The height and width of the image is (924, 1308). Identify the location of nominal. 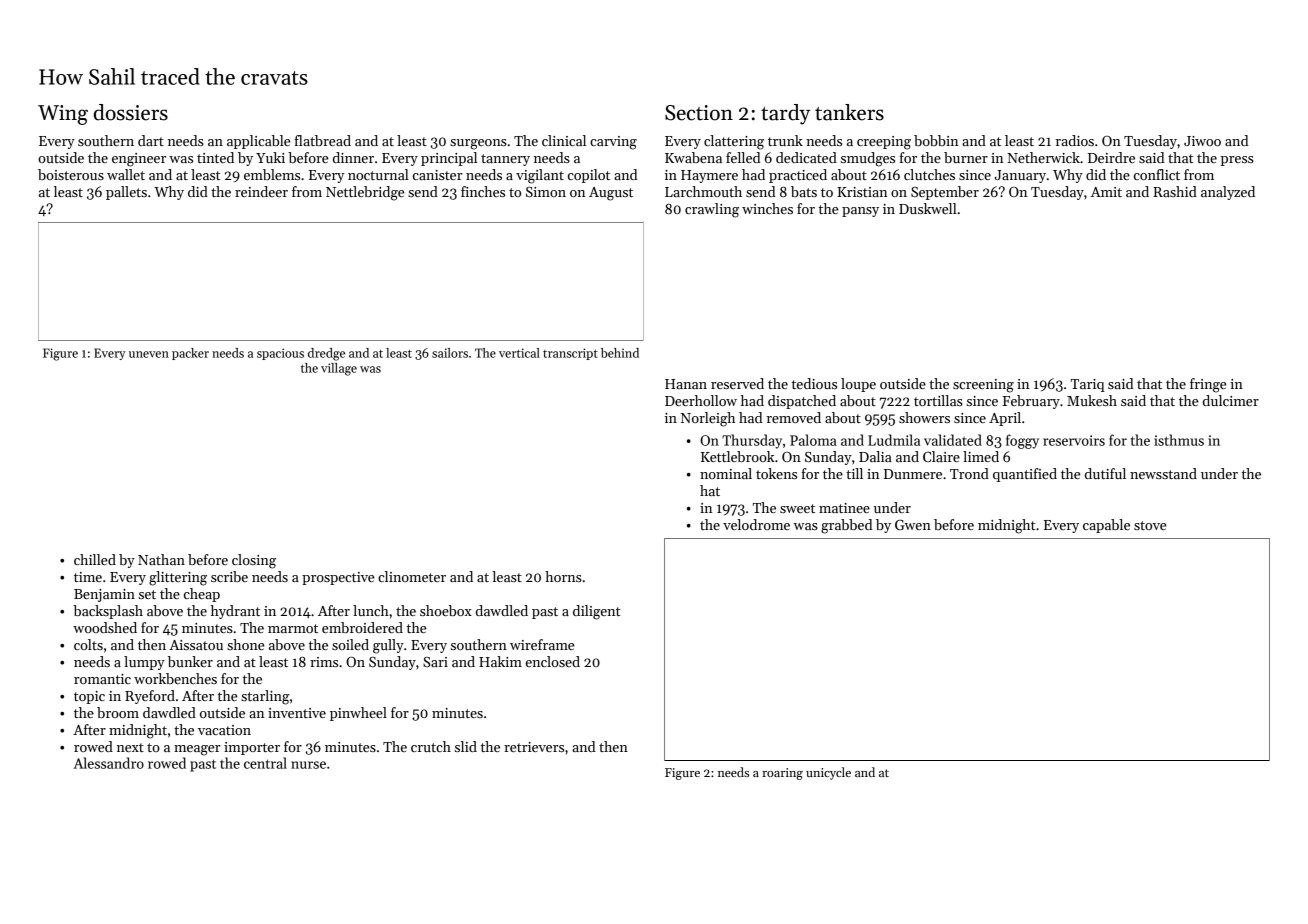
(726, 473).
